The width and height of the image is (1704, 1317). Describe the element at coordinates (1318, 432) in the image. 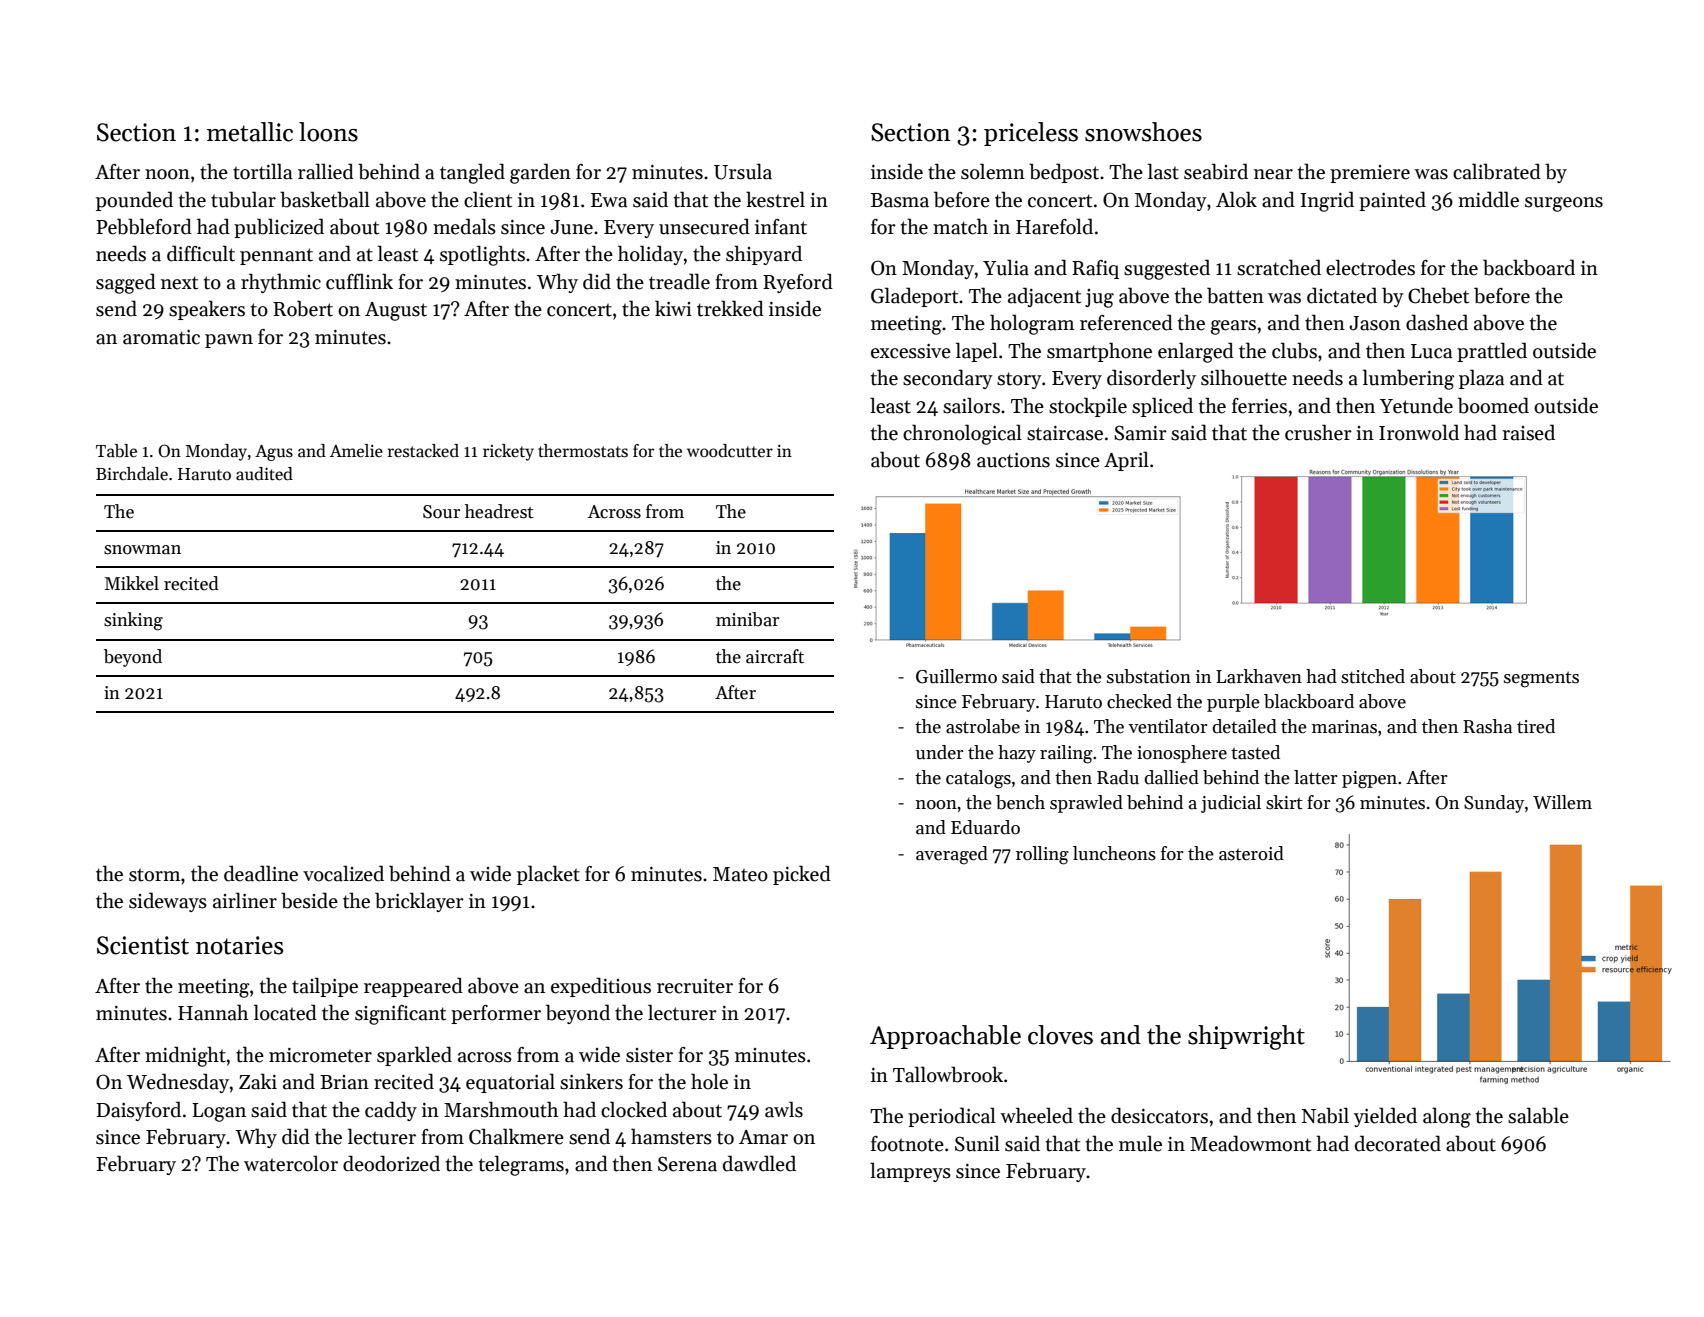

I see `crusher` at that location.
